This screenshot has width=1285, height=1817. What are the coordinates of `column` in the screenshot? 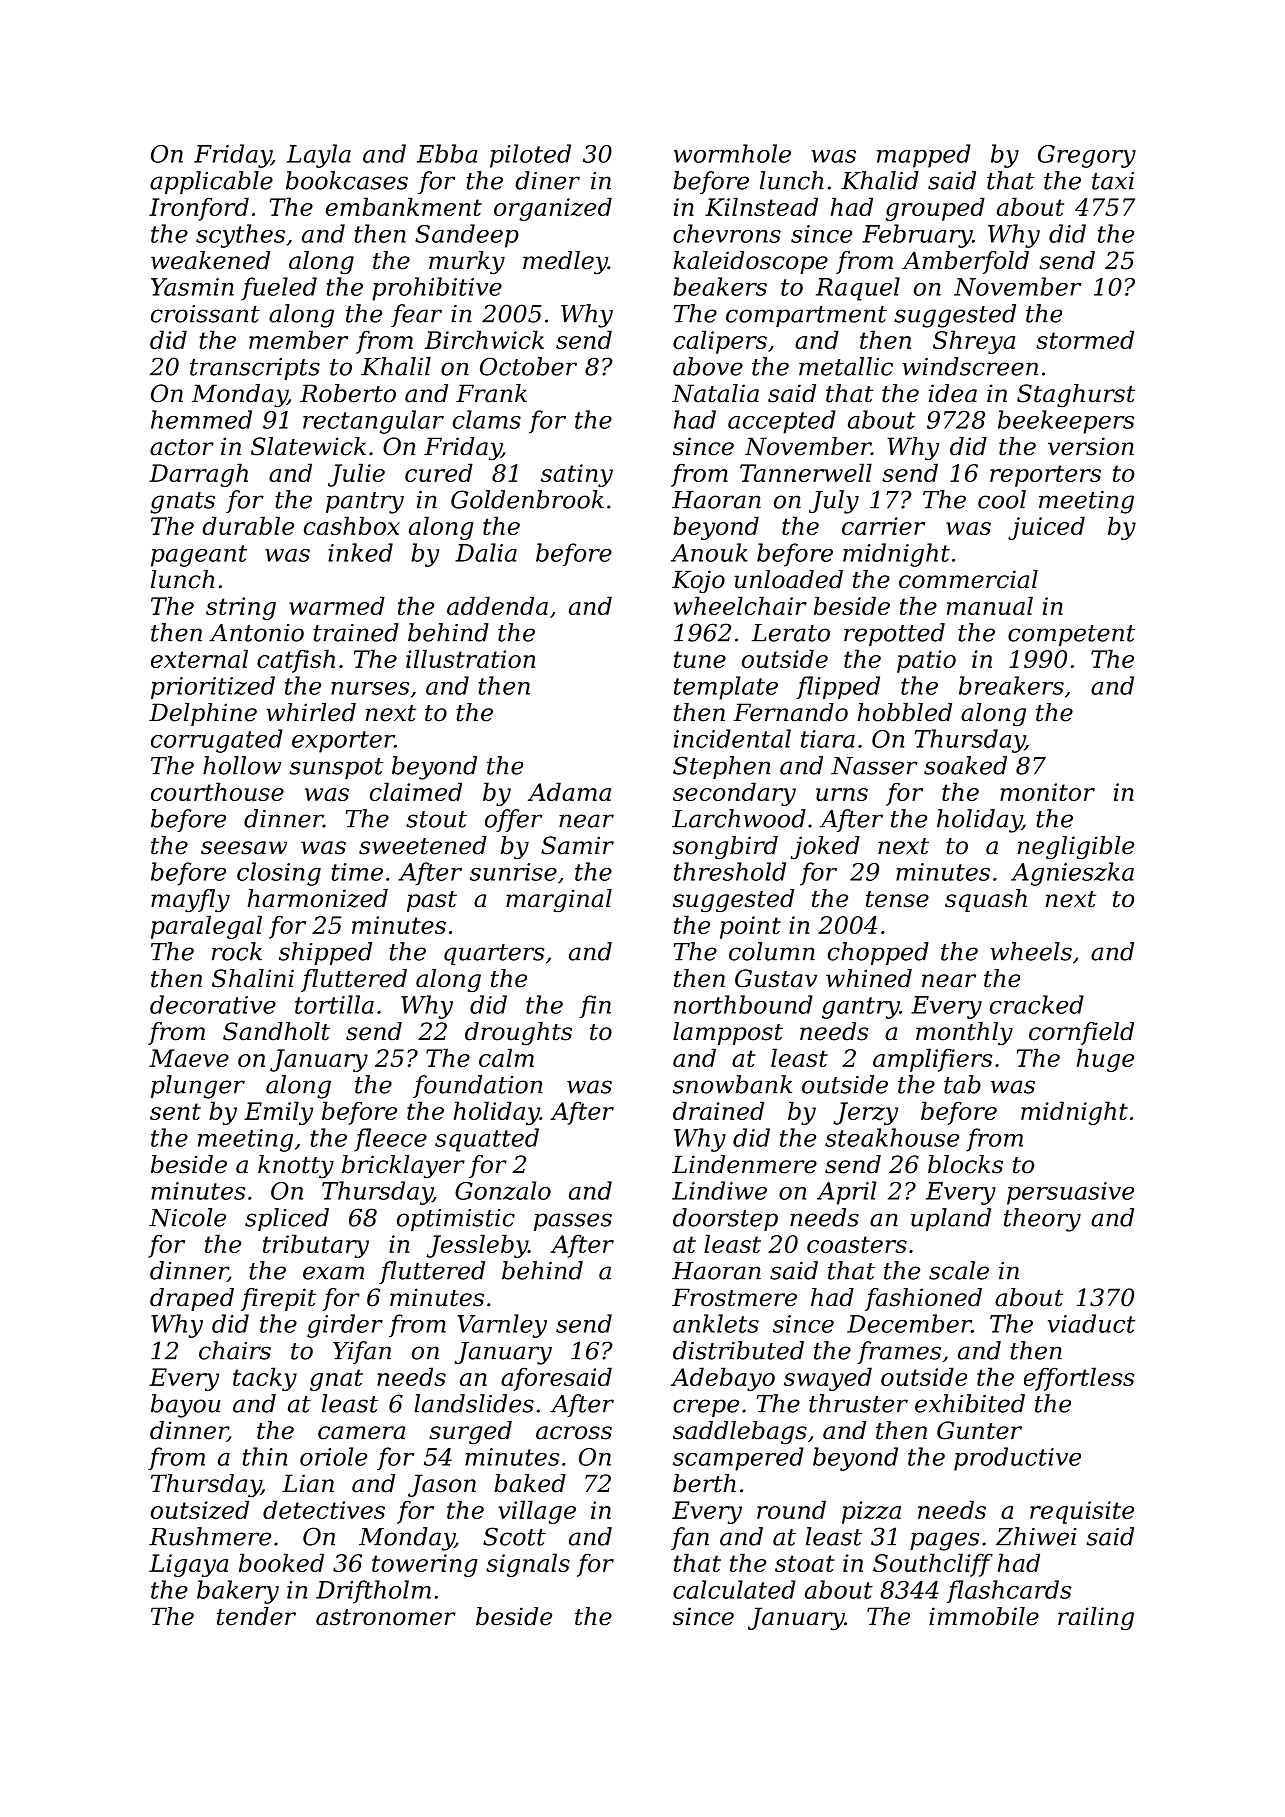 It's located at (772, 951).
